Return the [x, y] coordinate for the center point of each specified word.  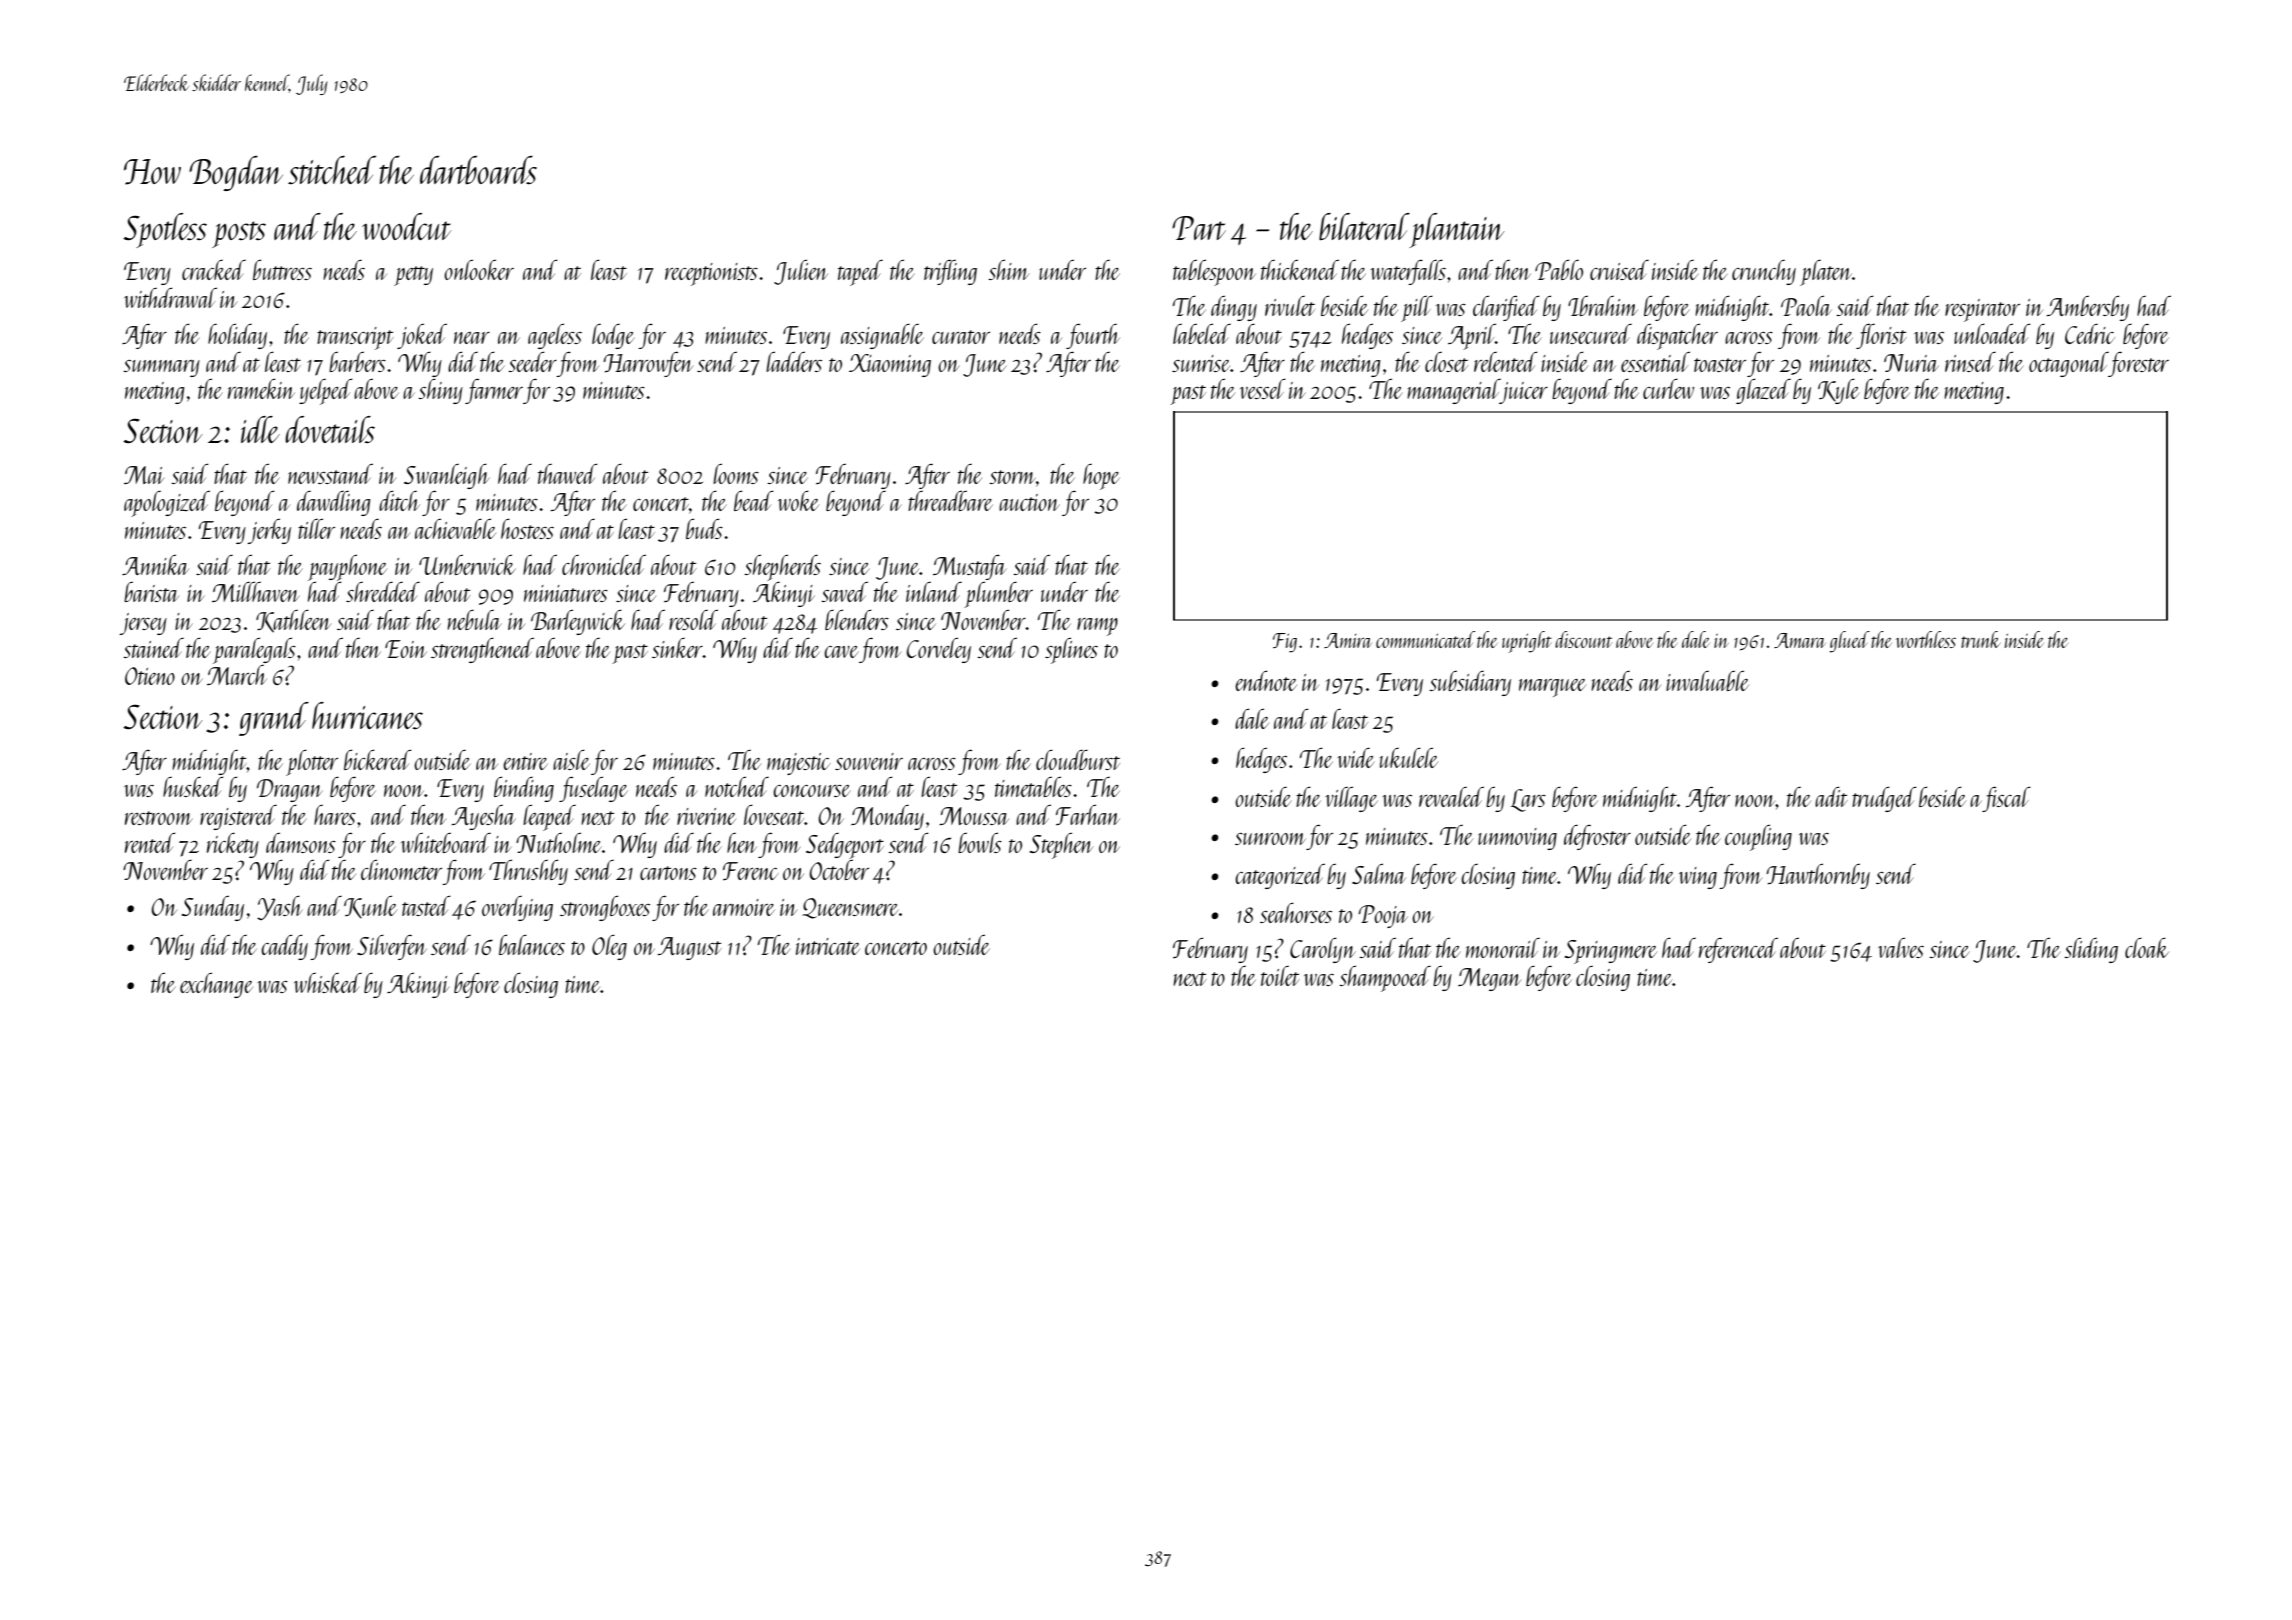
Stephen [1061, 845]
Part [1199, 228]
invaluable [1707, 680]
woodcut [406, 226]
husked [193, 786]
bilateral [1364, 227]
